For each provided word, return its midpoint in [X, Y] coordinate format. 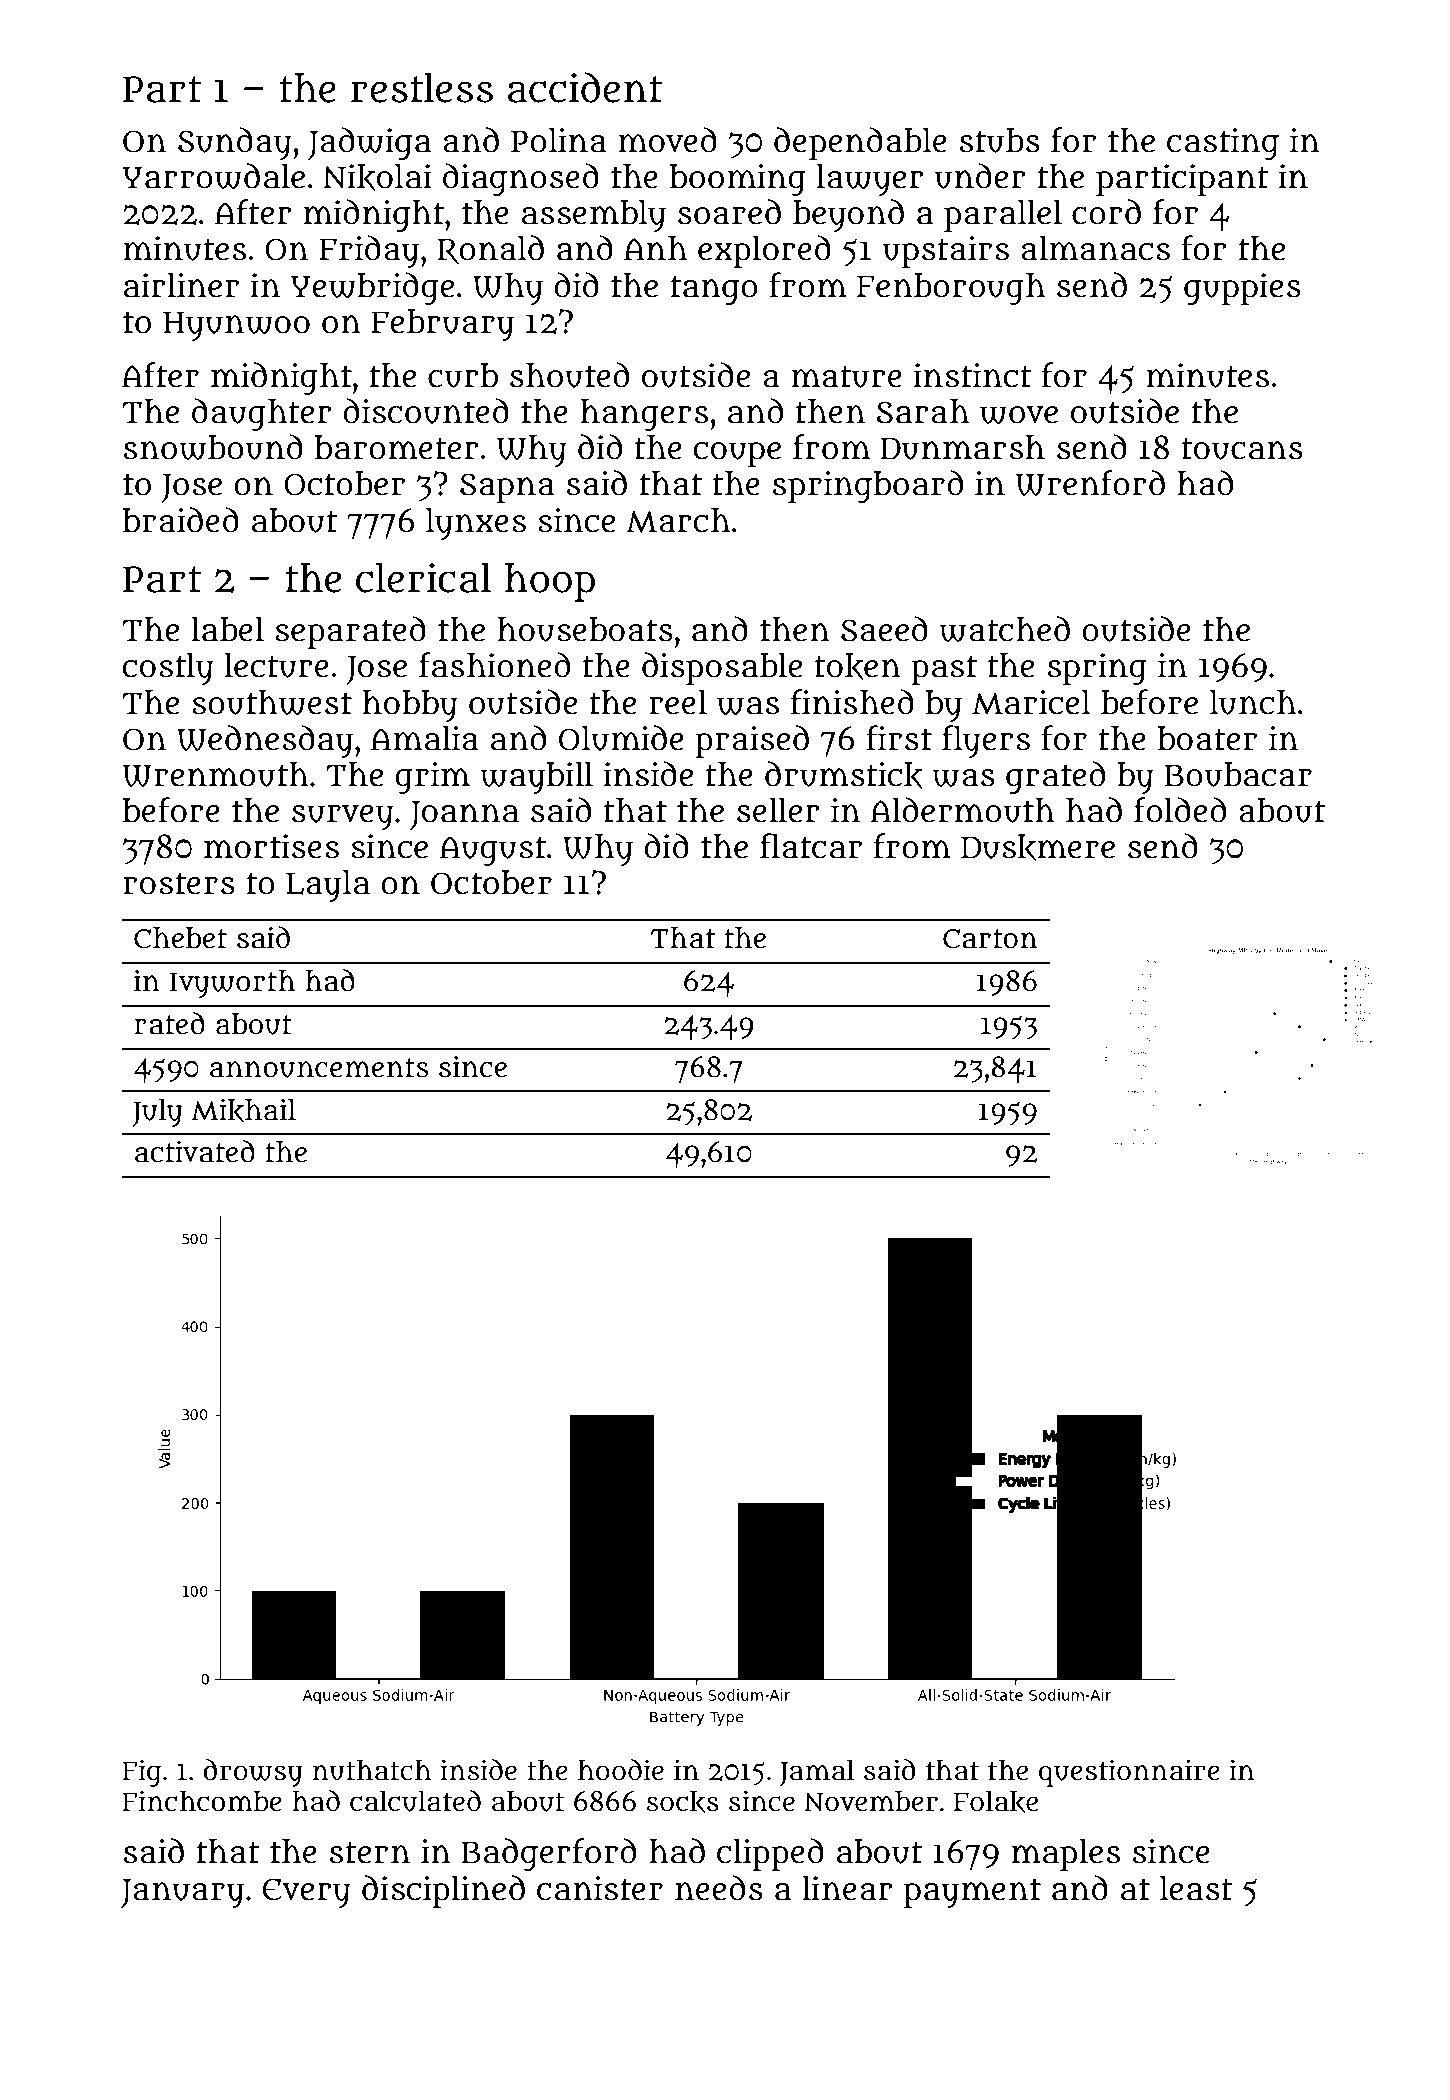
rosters [179, 883]
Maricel [1031, 702]
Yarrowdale [213, 176]
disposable [722, 668]
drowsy [253, 1773]
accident [585, 87]
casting [1223, 144]
